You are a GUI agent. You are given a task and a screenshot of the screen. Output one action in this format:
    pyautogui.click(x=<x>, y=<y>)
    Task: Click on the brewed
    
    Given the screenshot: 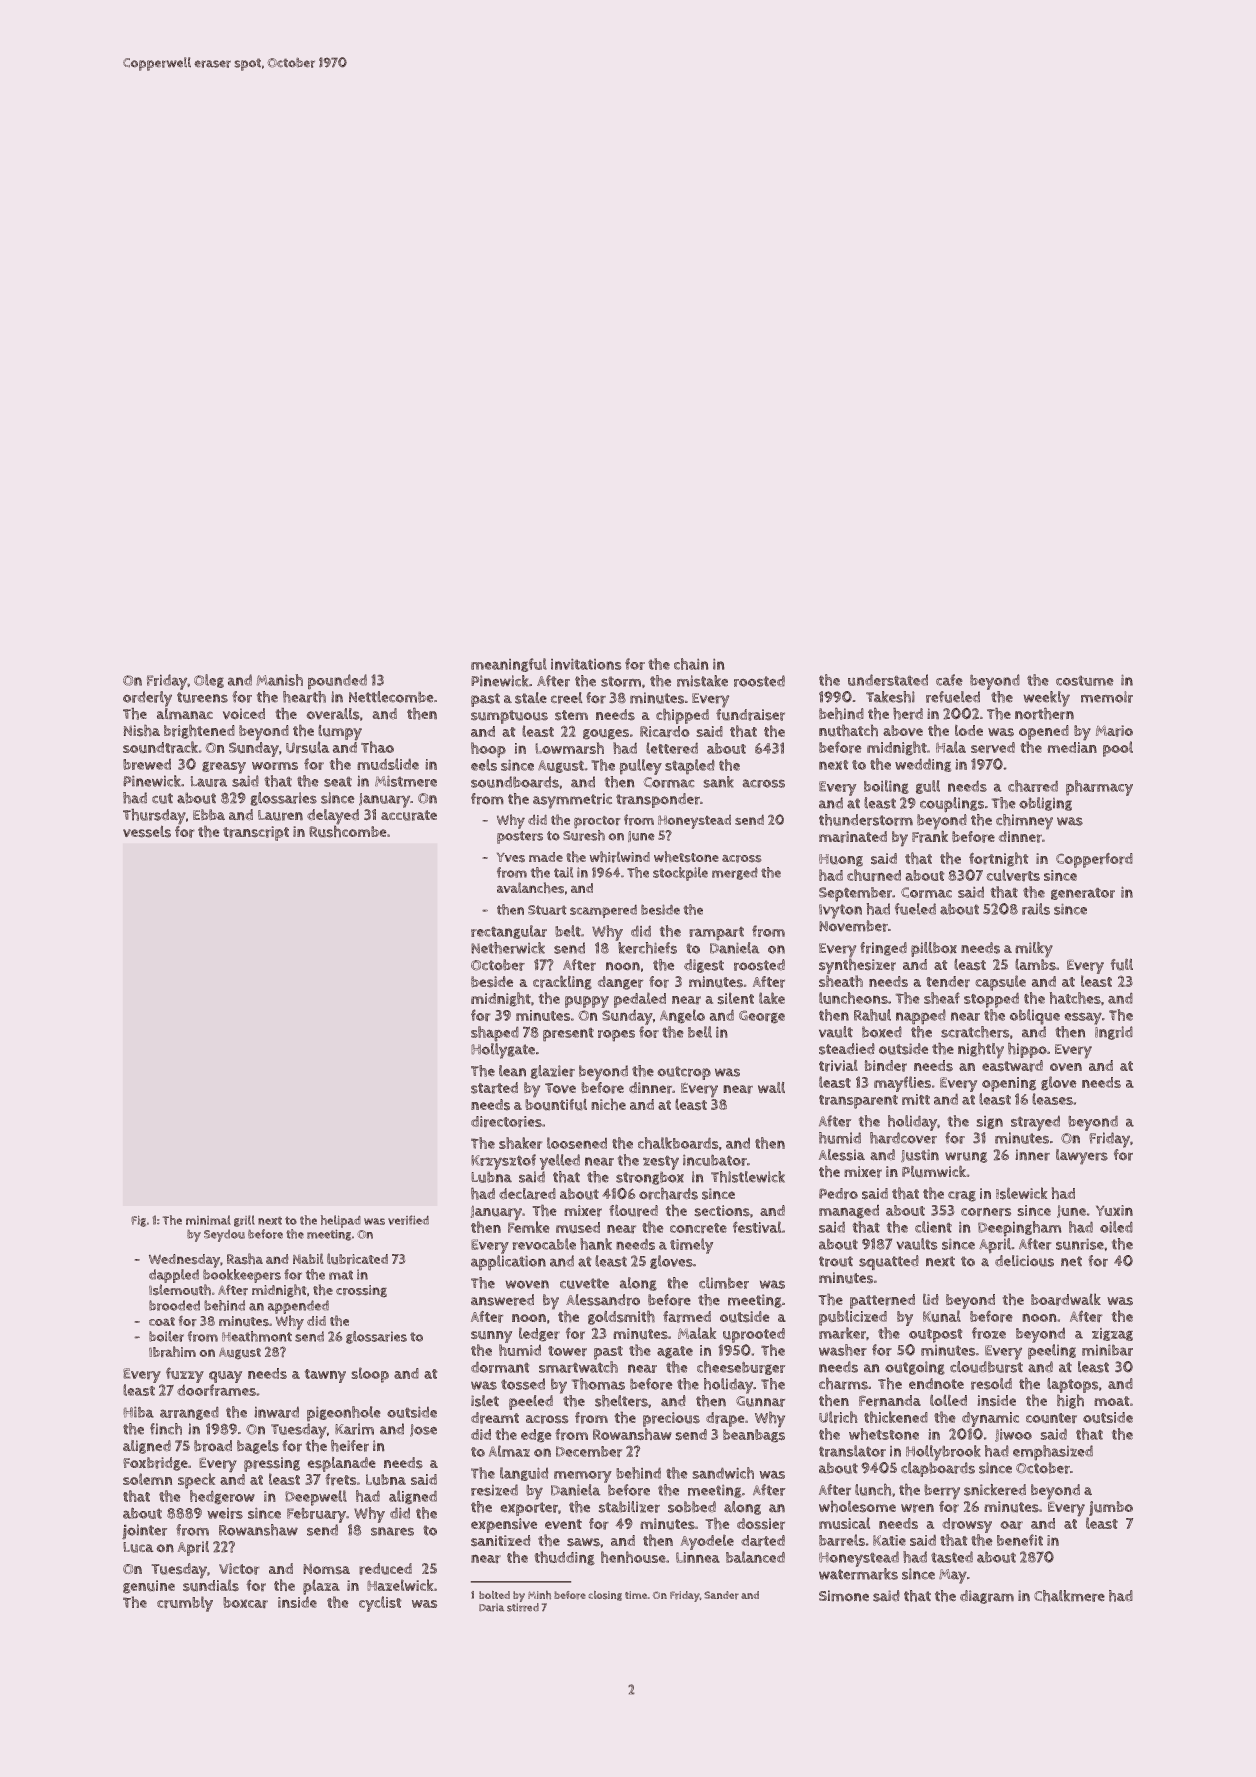 What is the action you would take?
    pyautogui.click(x=147, y=764)
